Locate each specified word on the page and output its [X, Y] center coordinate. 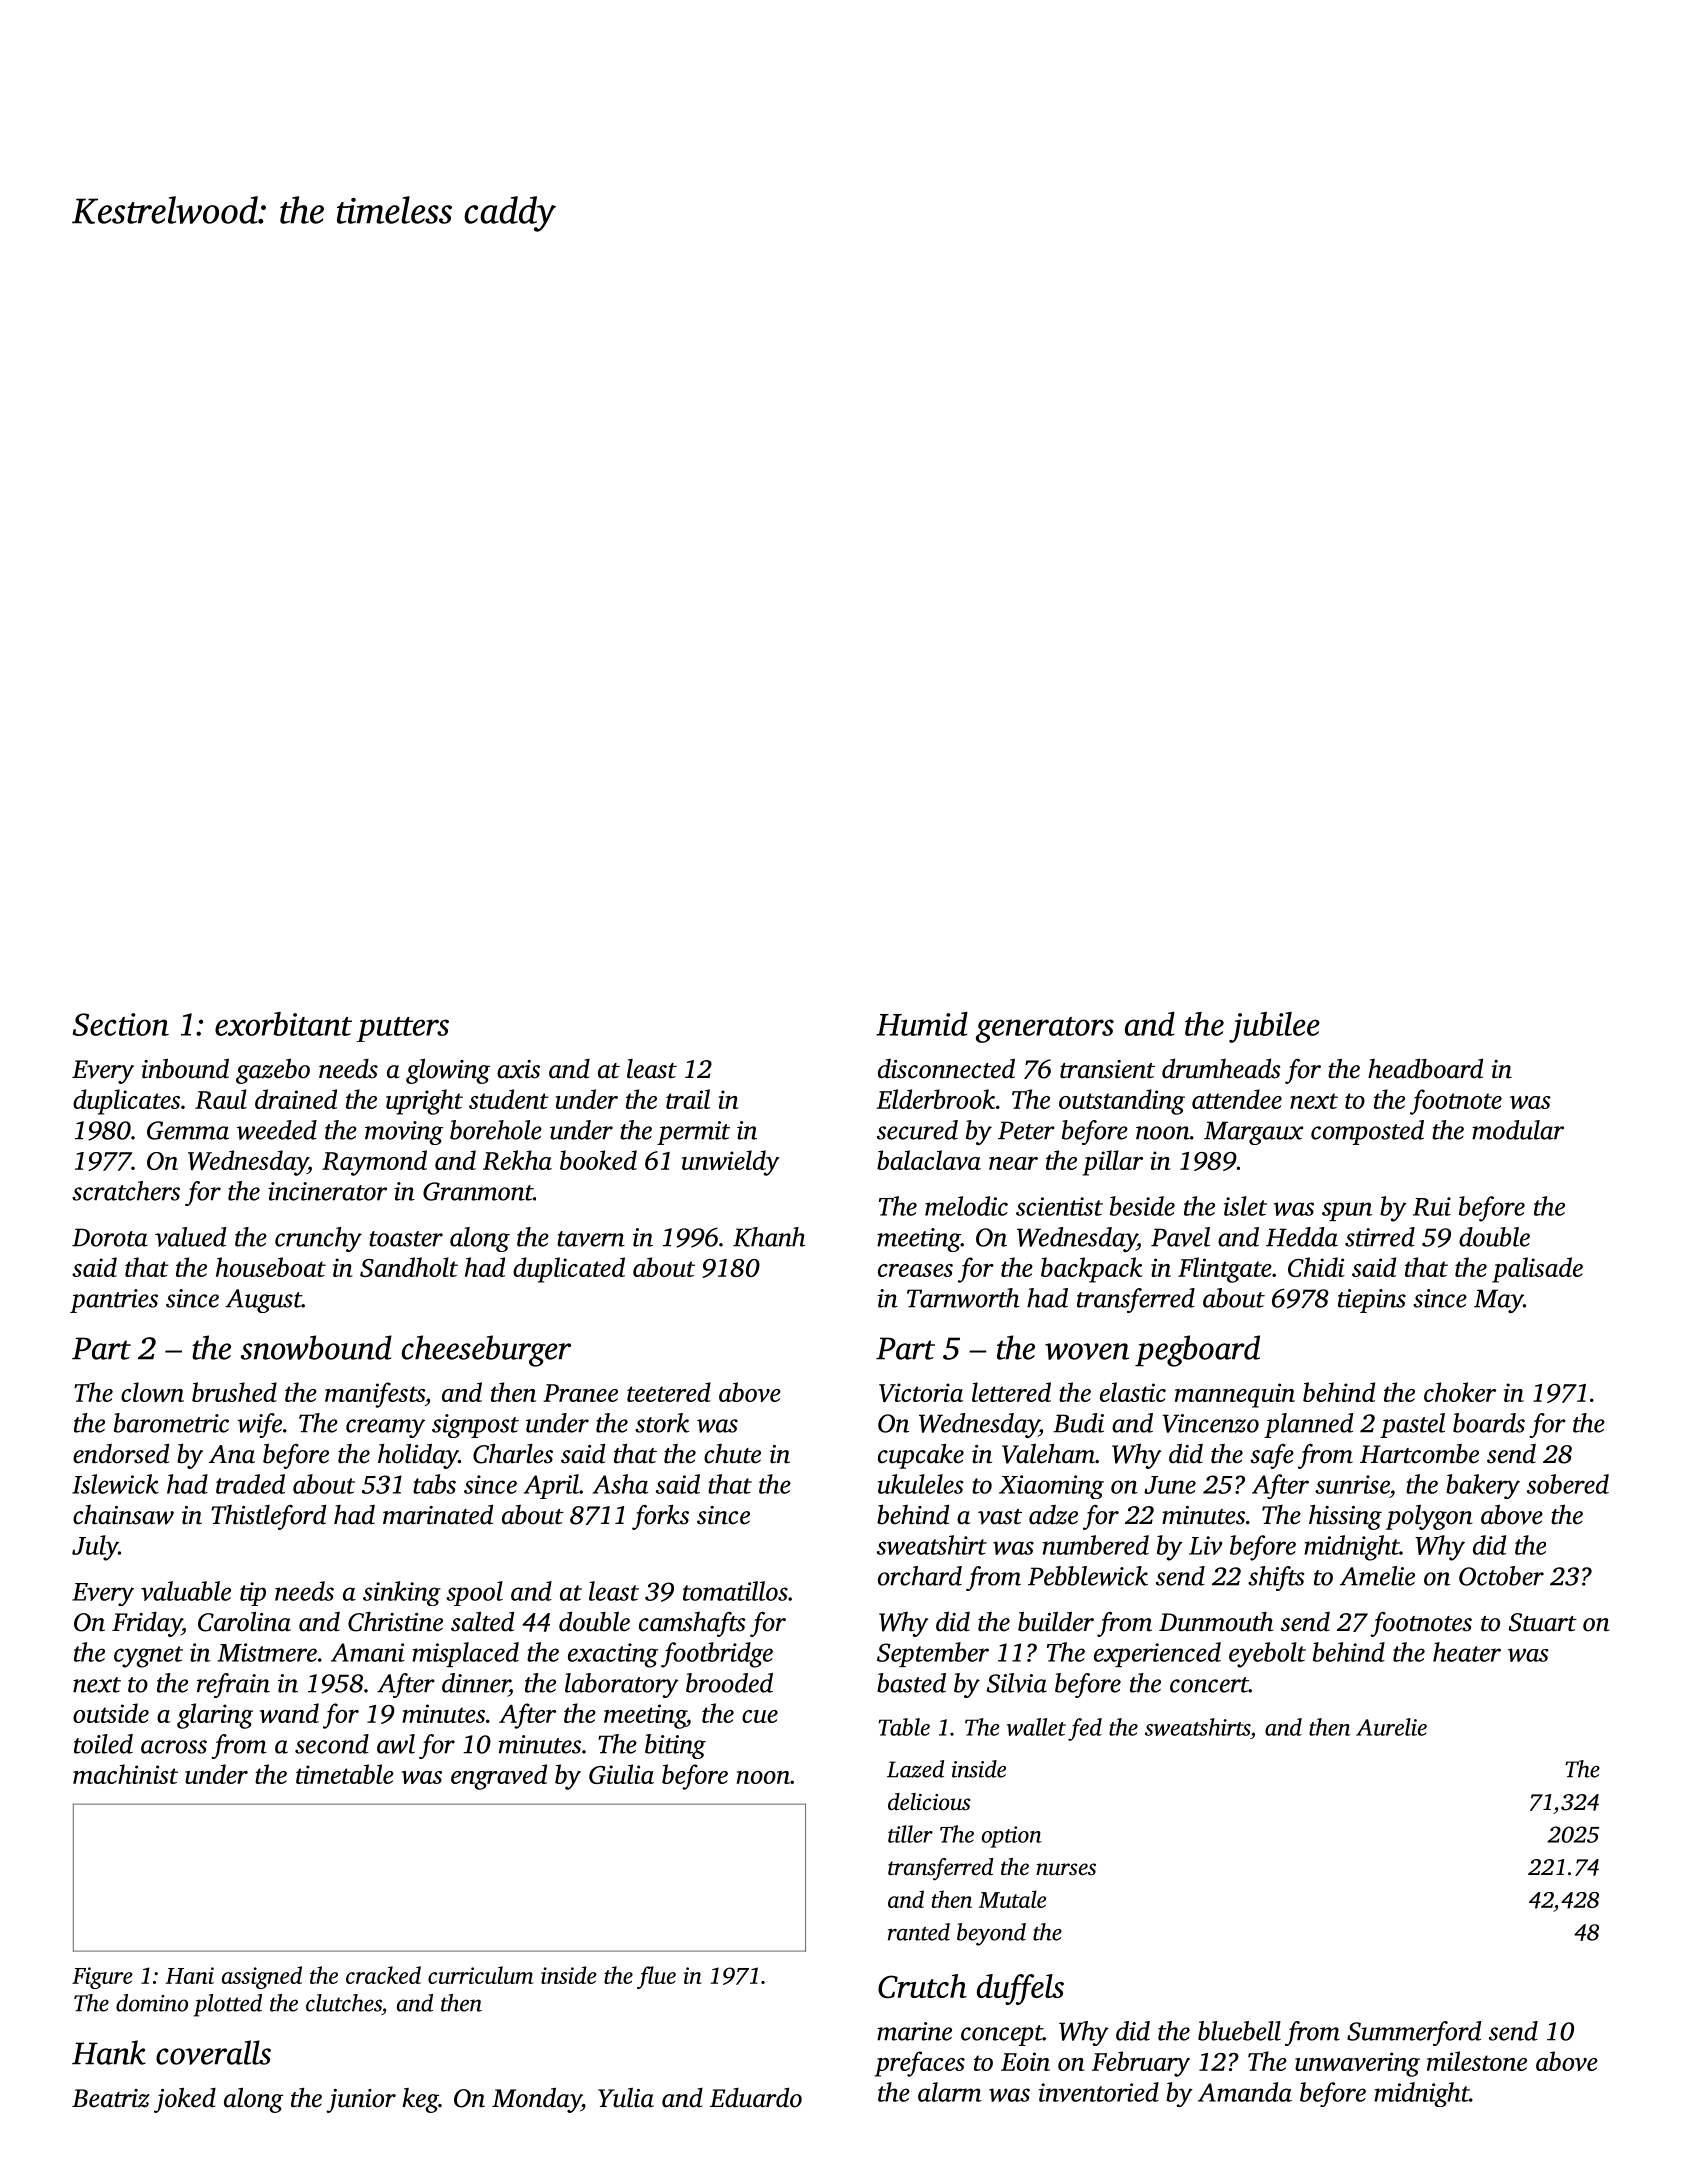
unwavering [1357, 2064]
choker [1460, 1392]
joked [185, 2100]
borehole [496, 1130]
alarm [950, 2092]
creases [915, 1270]
